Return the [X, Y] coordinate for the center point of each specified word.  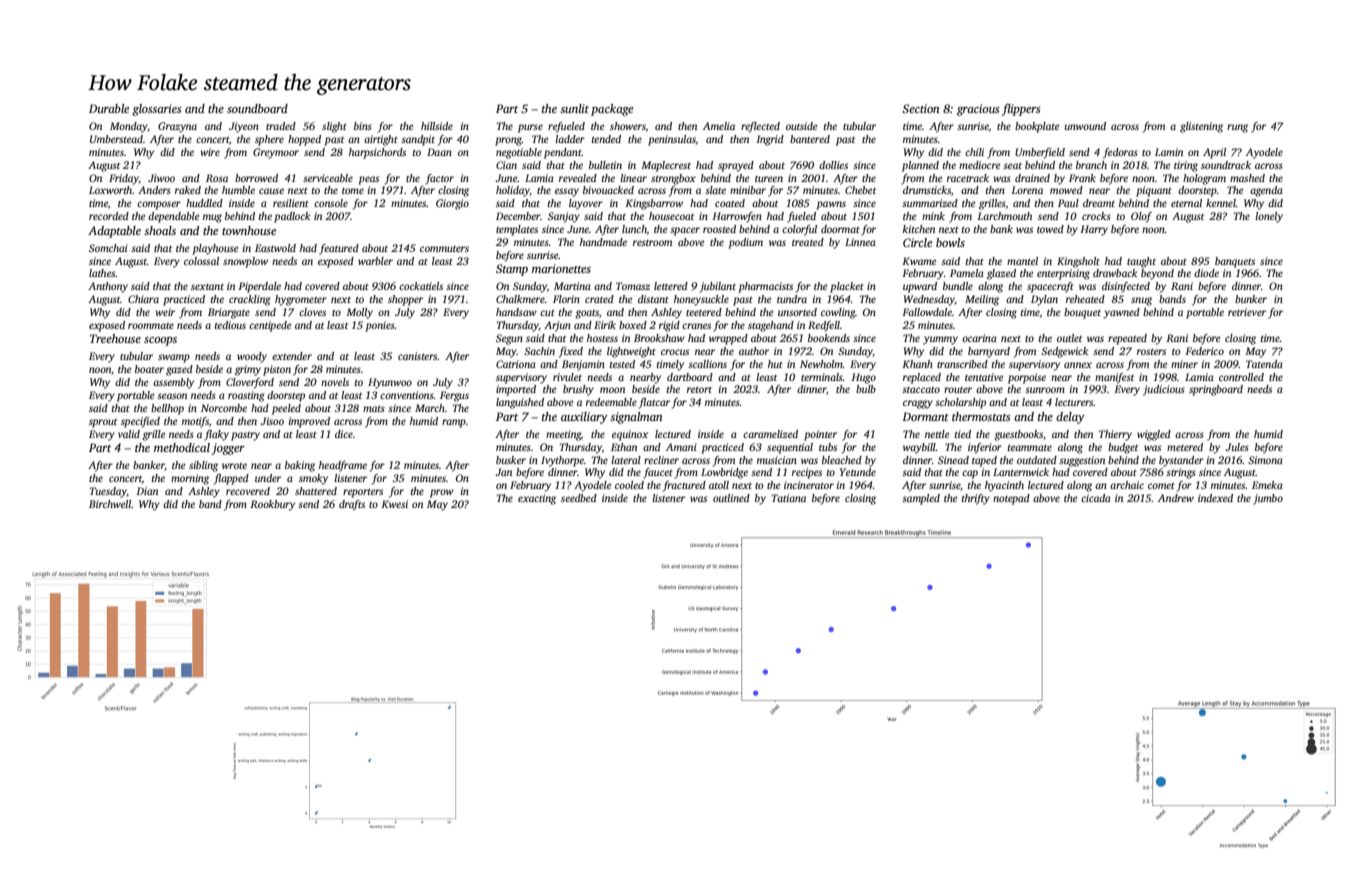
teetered [704, 312]
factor [439, 179]
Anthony [108, 287]
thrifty [976, 499]
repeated [1127, 339]
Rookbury [272, 505]
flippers [1021, 110]
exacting [537, 499]
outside [802, 126]
